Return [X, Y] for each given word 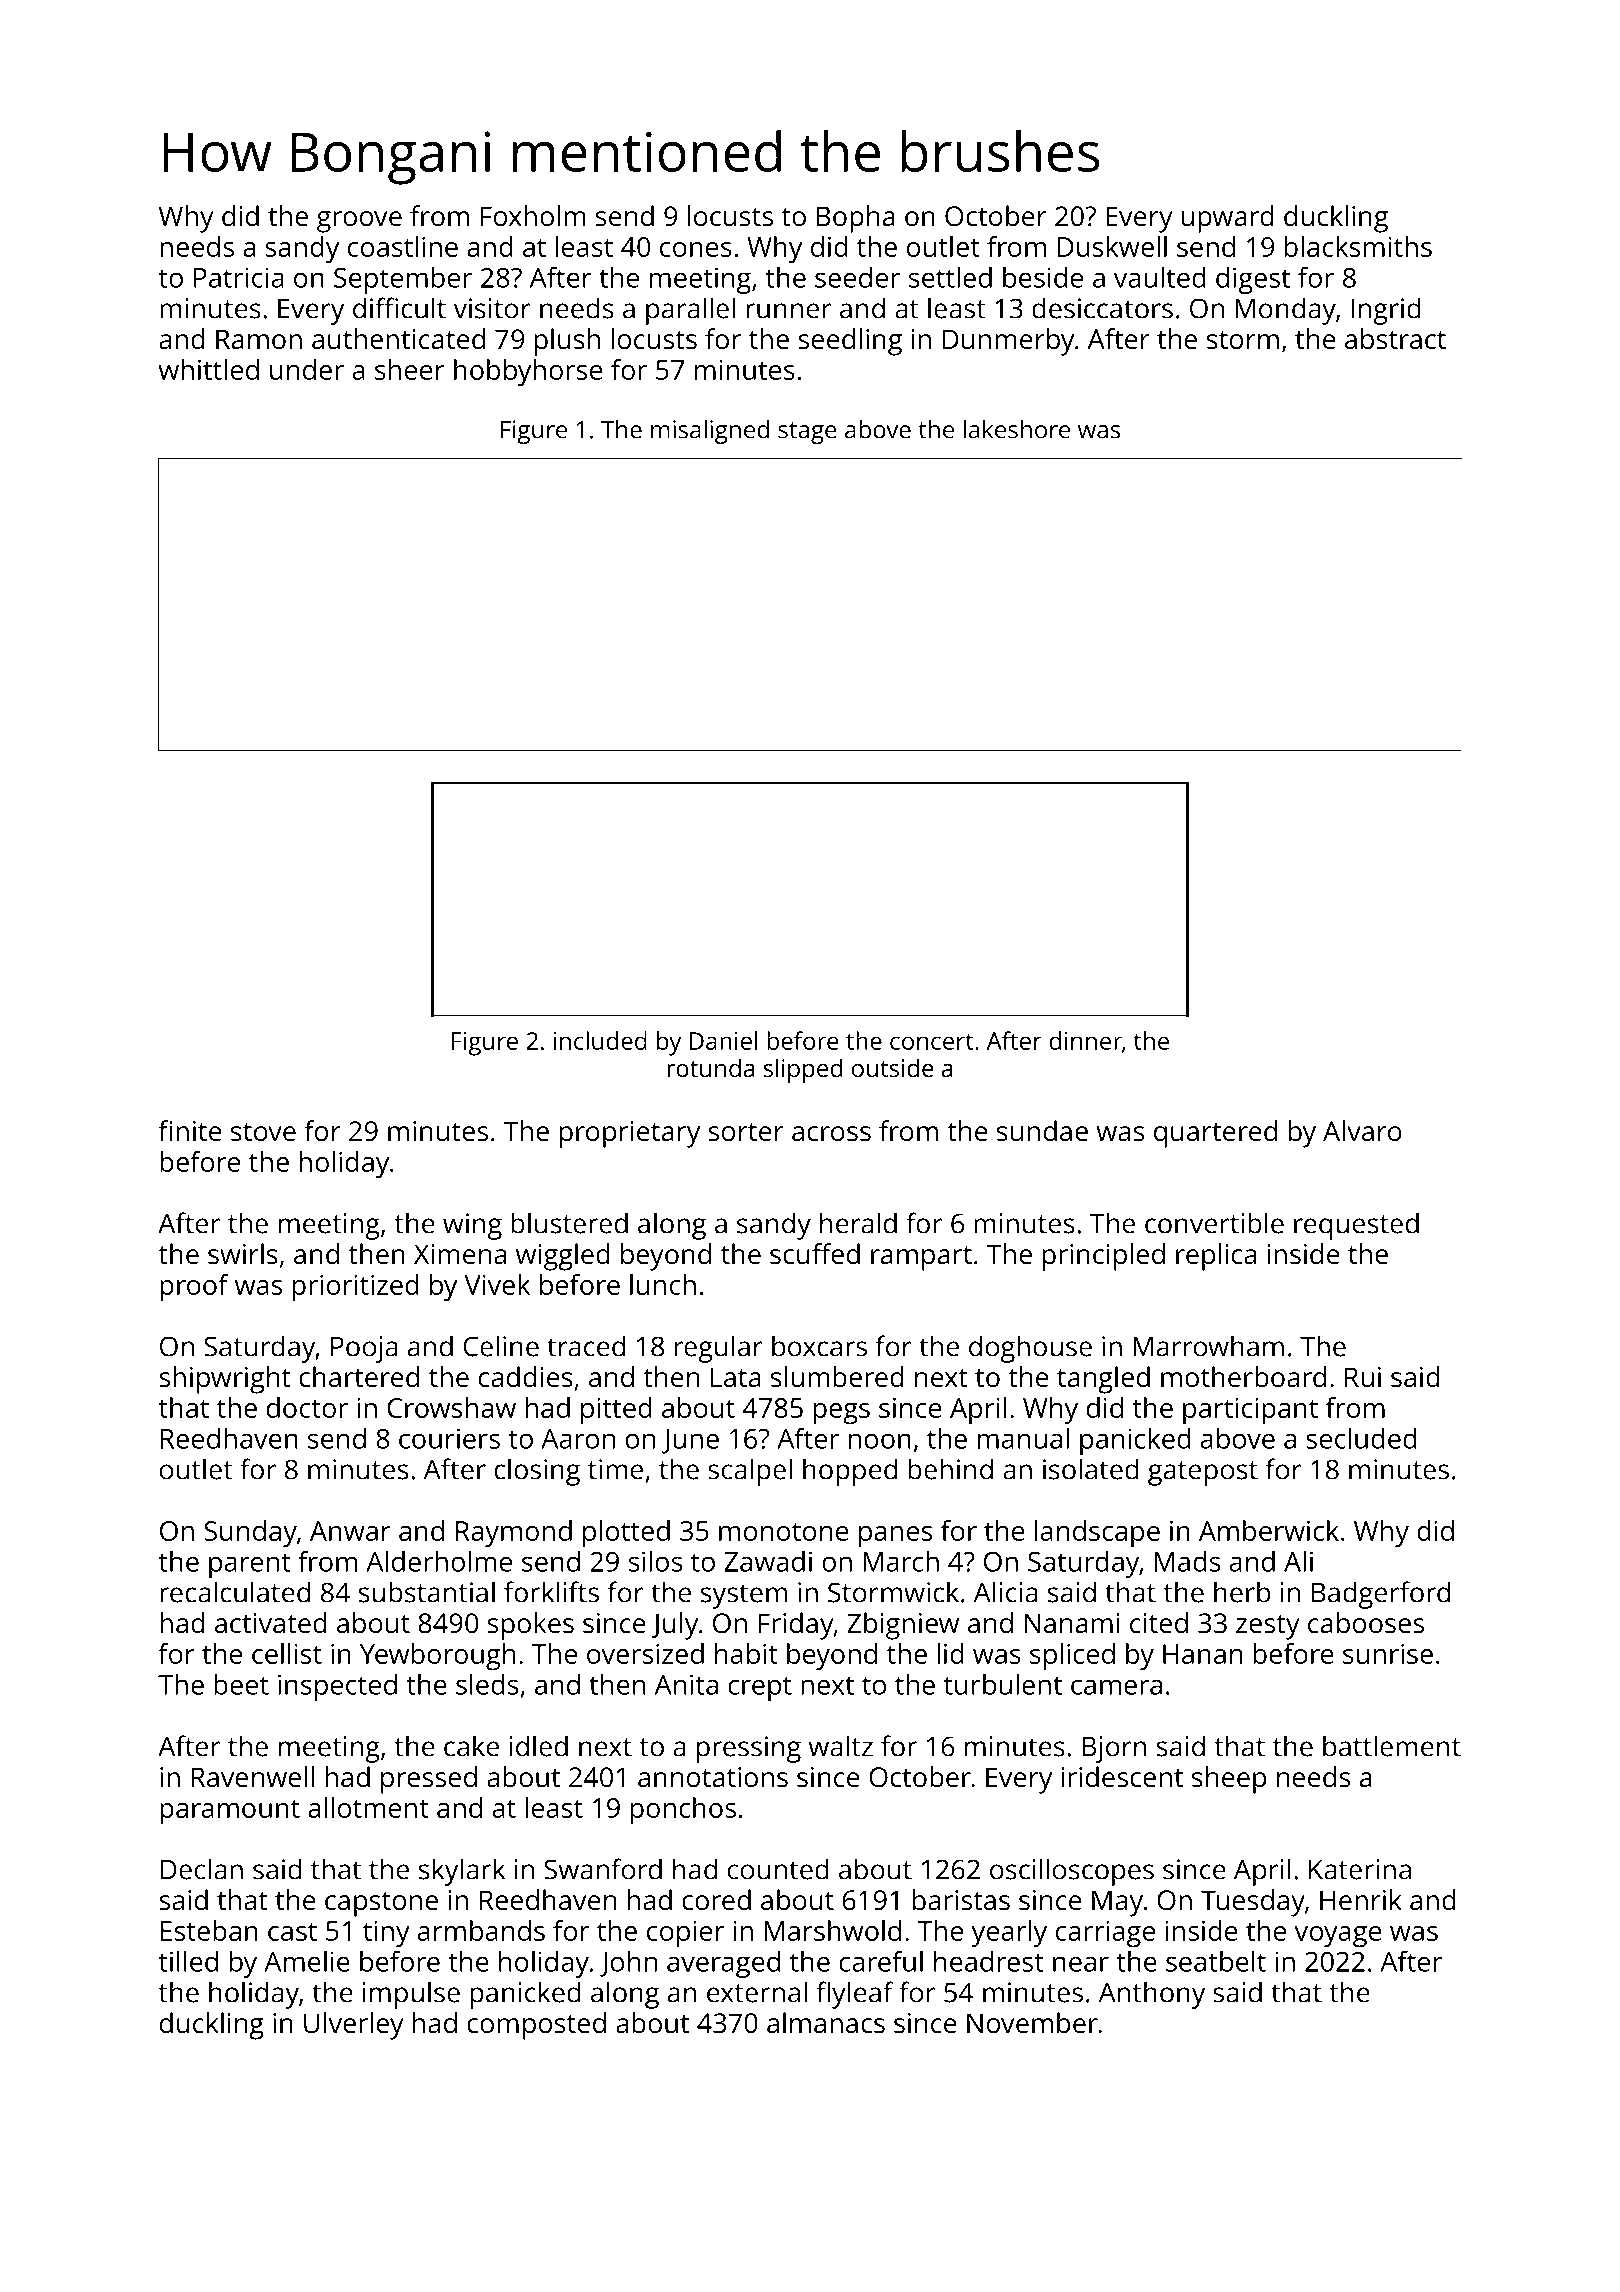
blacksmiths [1358, 246]
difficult [399, 308]
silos [655, 1561]
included [600, 1040]
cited [1159, 1622]
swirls [243, 1254]
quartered [1215, 1134]
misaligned [710, 432]
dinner [1085, 1040]
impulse [411, 1995]
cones [696, 249]
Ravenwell [252, 1776]
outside [893, 1067]
